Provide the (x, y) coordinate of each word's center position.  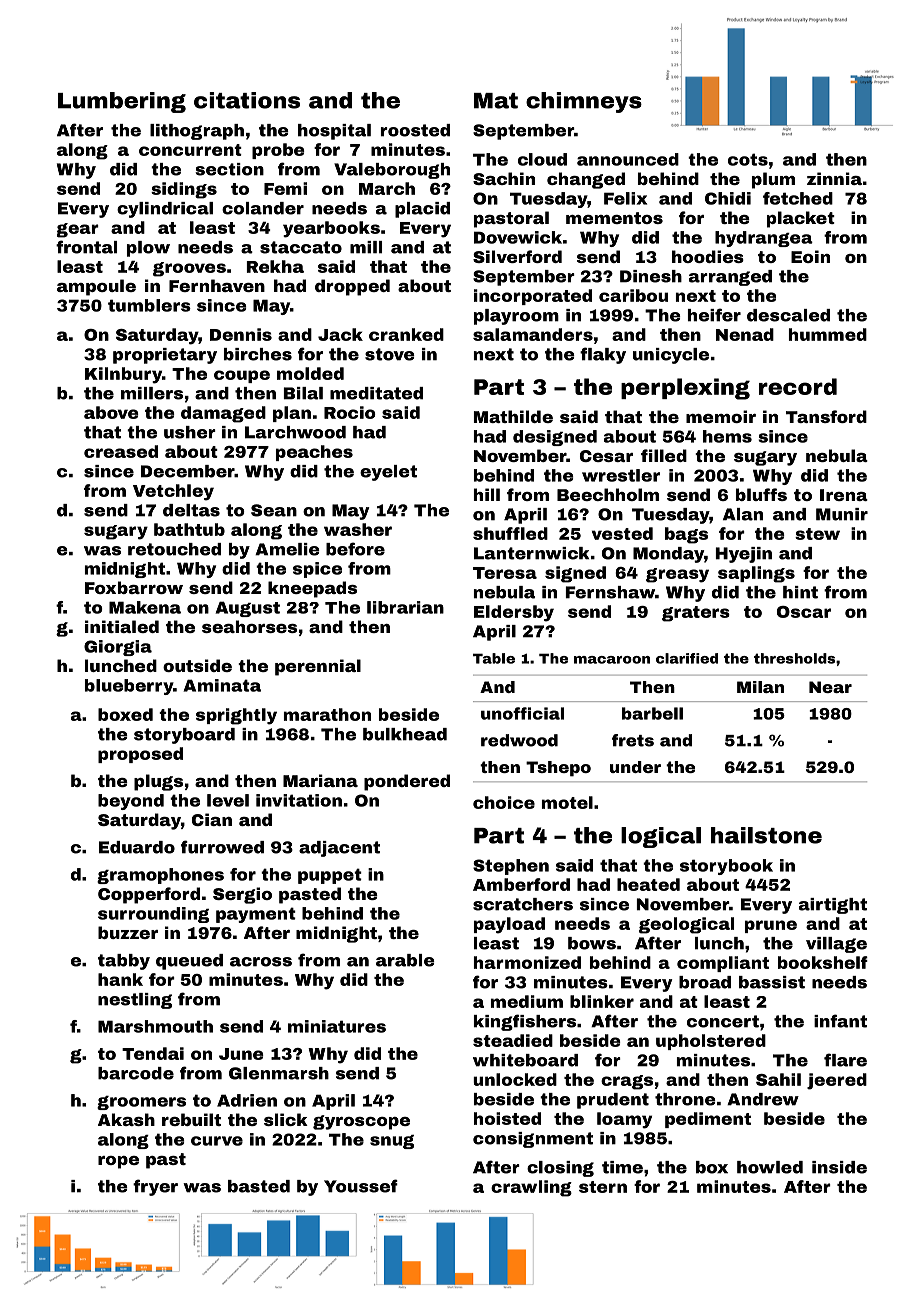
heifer (714, 315)
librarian (405, 607)
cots (748, 159)
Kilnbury (123, 375)
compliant (723, 964)
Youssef (361, 1186)
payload (509, 925)
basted (259, 1186)
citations (247, 100)
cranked (406, 334)
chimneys (584, 102)
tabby (124, 962)
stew (817, 534)
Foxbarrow (134, 587)
